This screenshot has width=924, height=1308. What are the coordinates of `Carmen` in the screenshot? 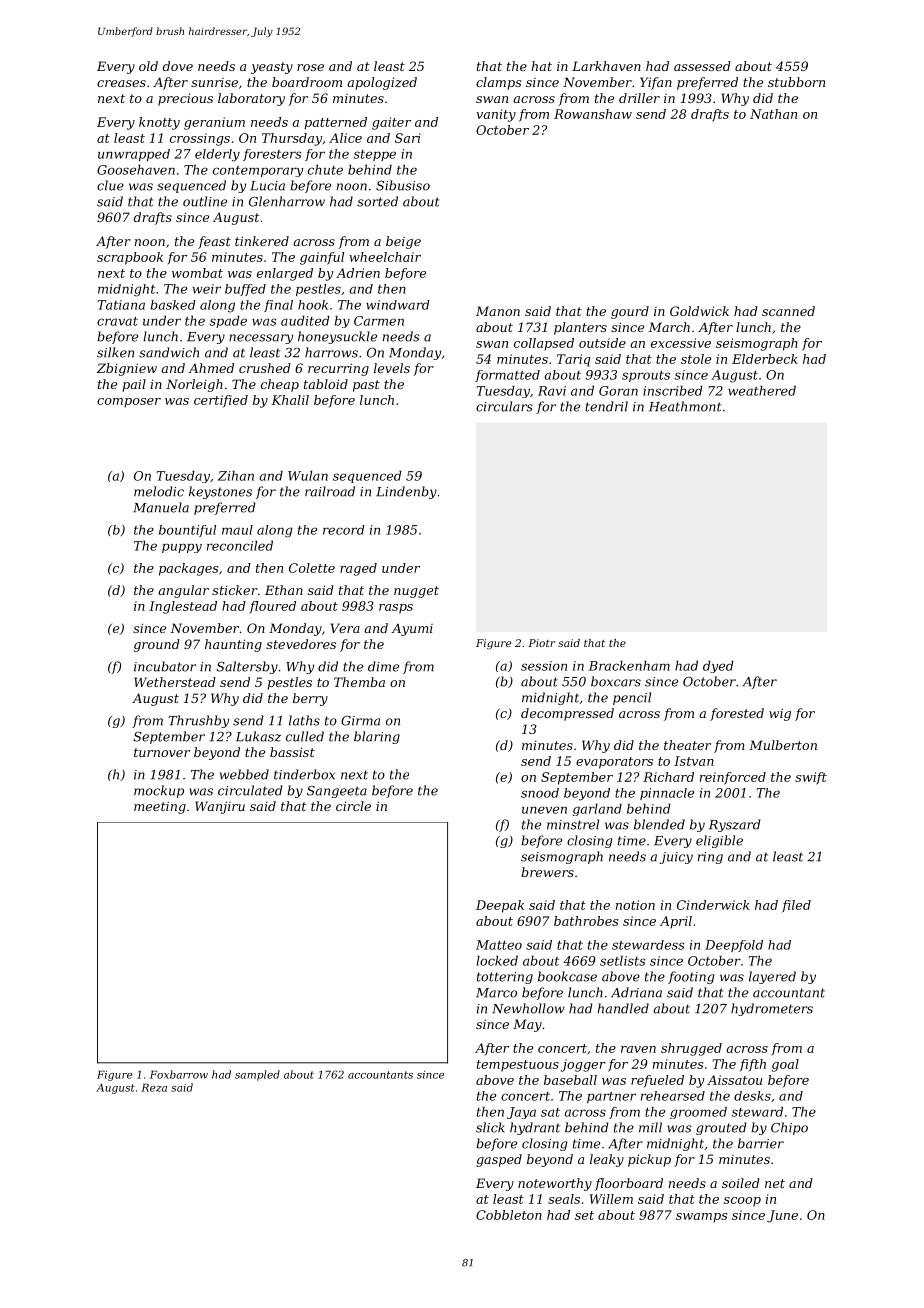 It's located at (379, 321).
